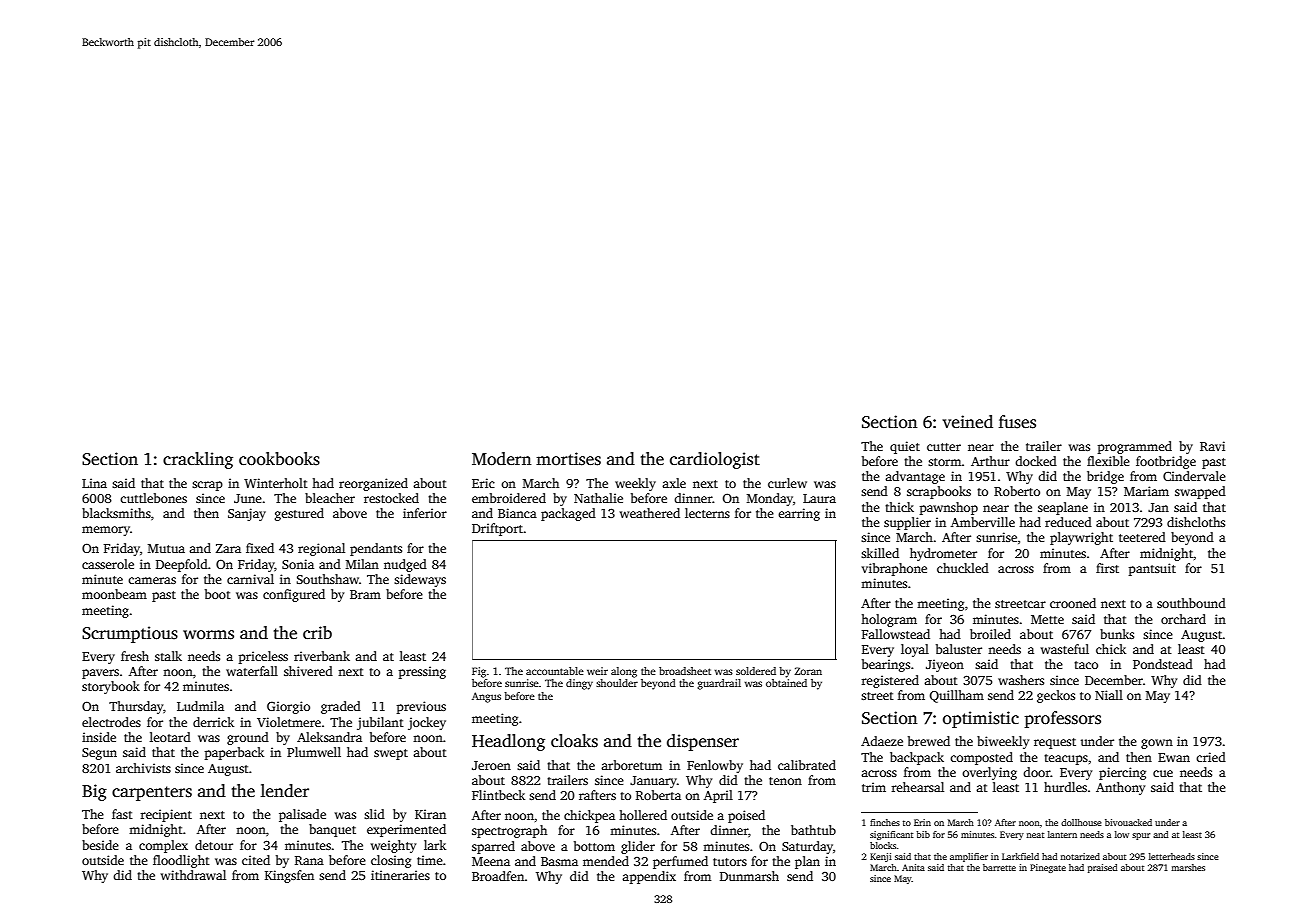 The height and width of the screenshot is (924, 1308). What do you see at coordinates (289, 876) in the screenshot?
I see `Kingsfen` at bounding box center [289, 876].
